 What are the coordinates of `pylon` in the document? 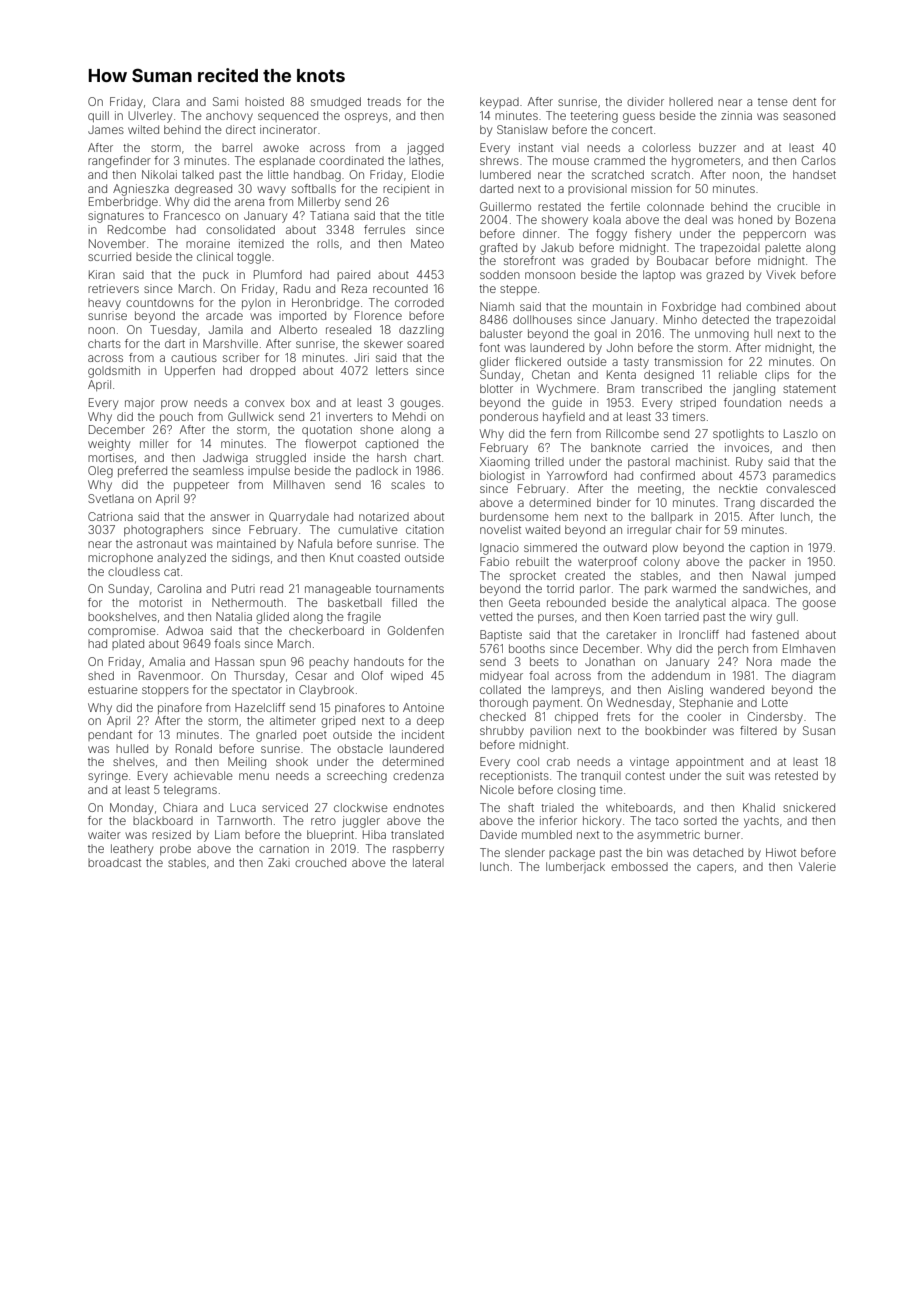 It's located at (256, 304).
